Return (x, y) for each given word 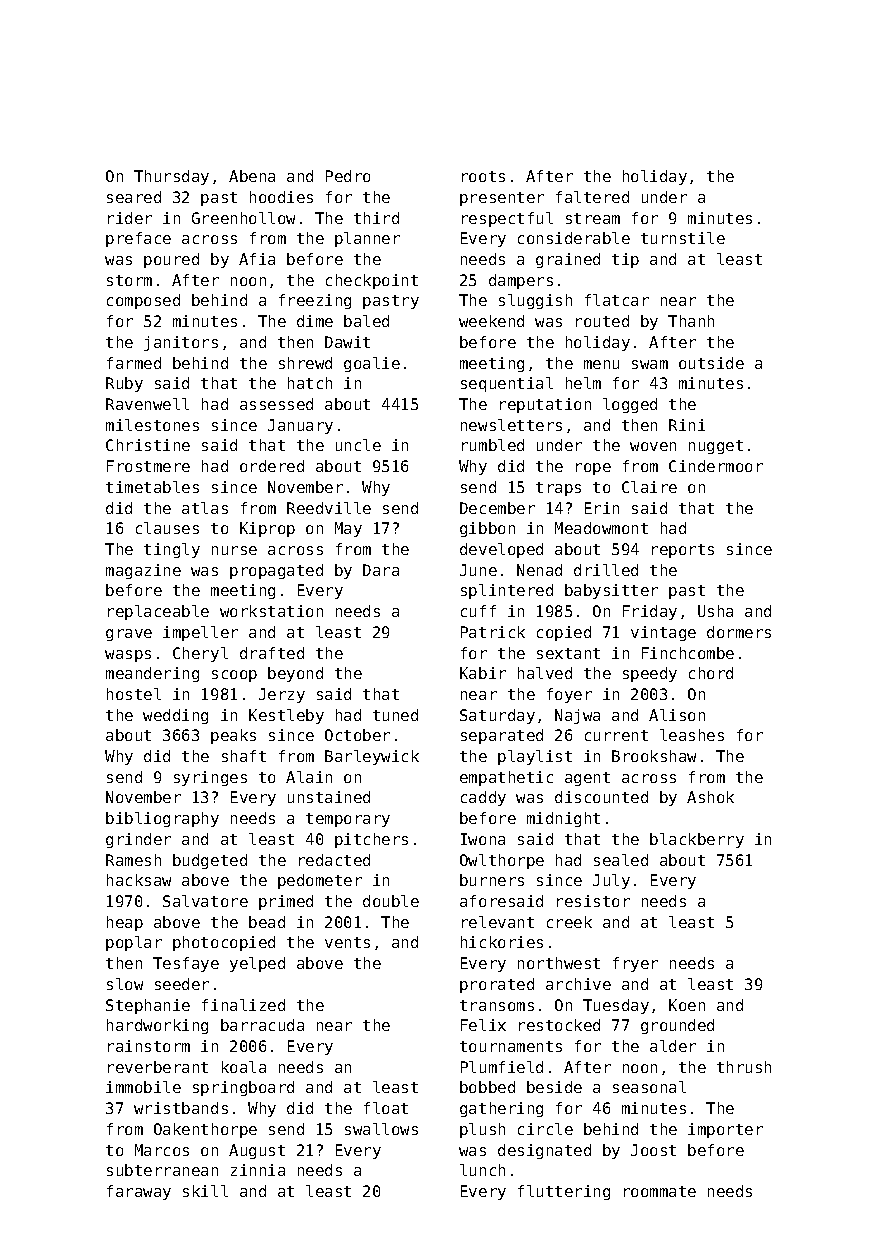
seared (134, 197)
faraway (139, 1192)
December (497, 508)
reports (683, 551)
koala (244, 1067)
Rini (687, 425)
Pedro (348, 176)
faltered (592, 197)
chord (711, 673)
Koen (687, 1005)
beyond (295, 674)
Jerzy (282, 695)
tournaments (511, 1046)
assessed (276, 404)
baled (366, 321)
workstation (271, 611)
